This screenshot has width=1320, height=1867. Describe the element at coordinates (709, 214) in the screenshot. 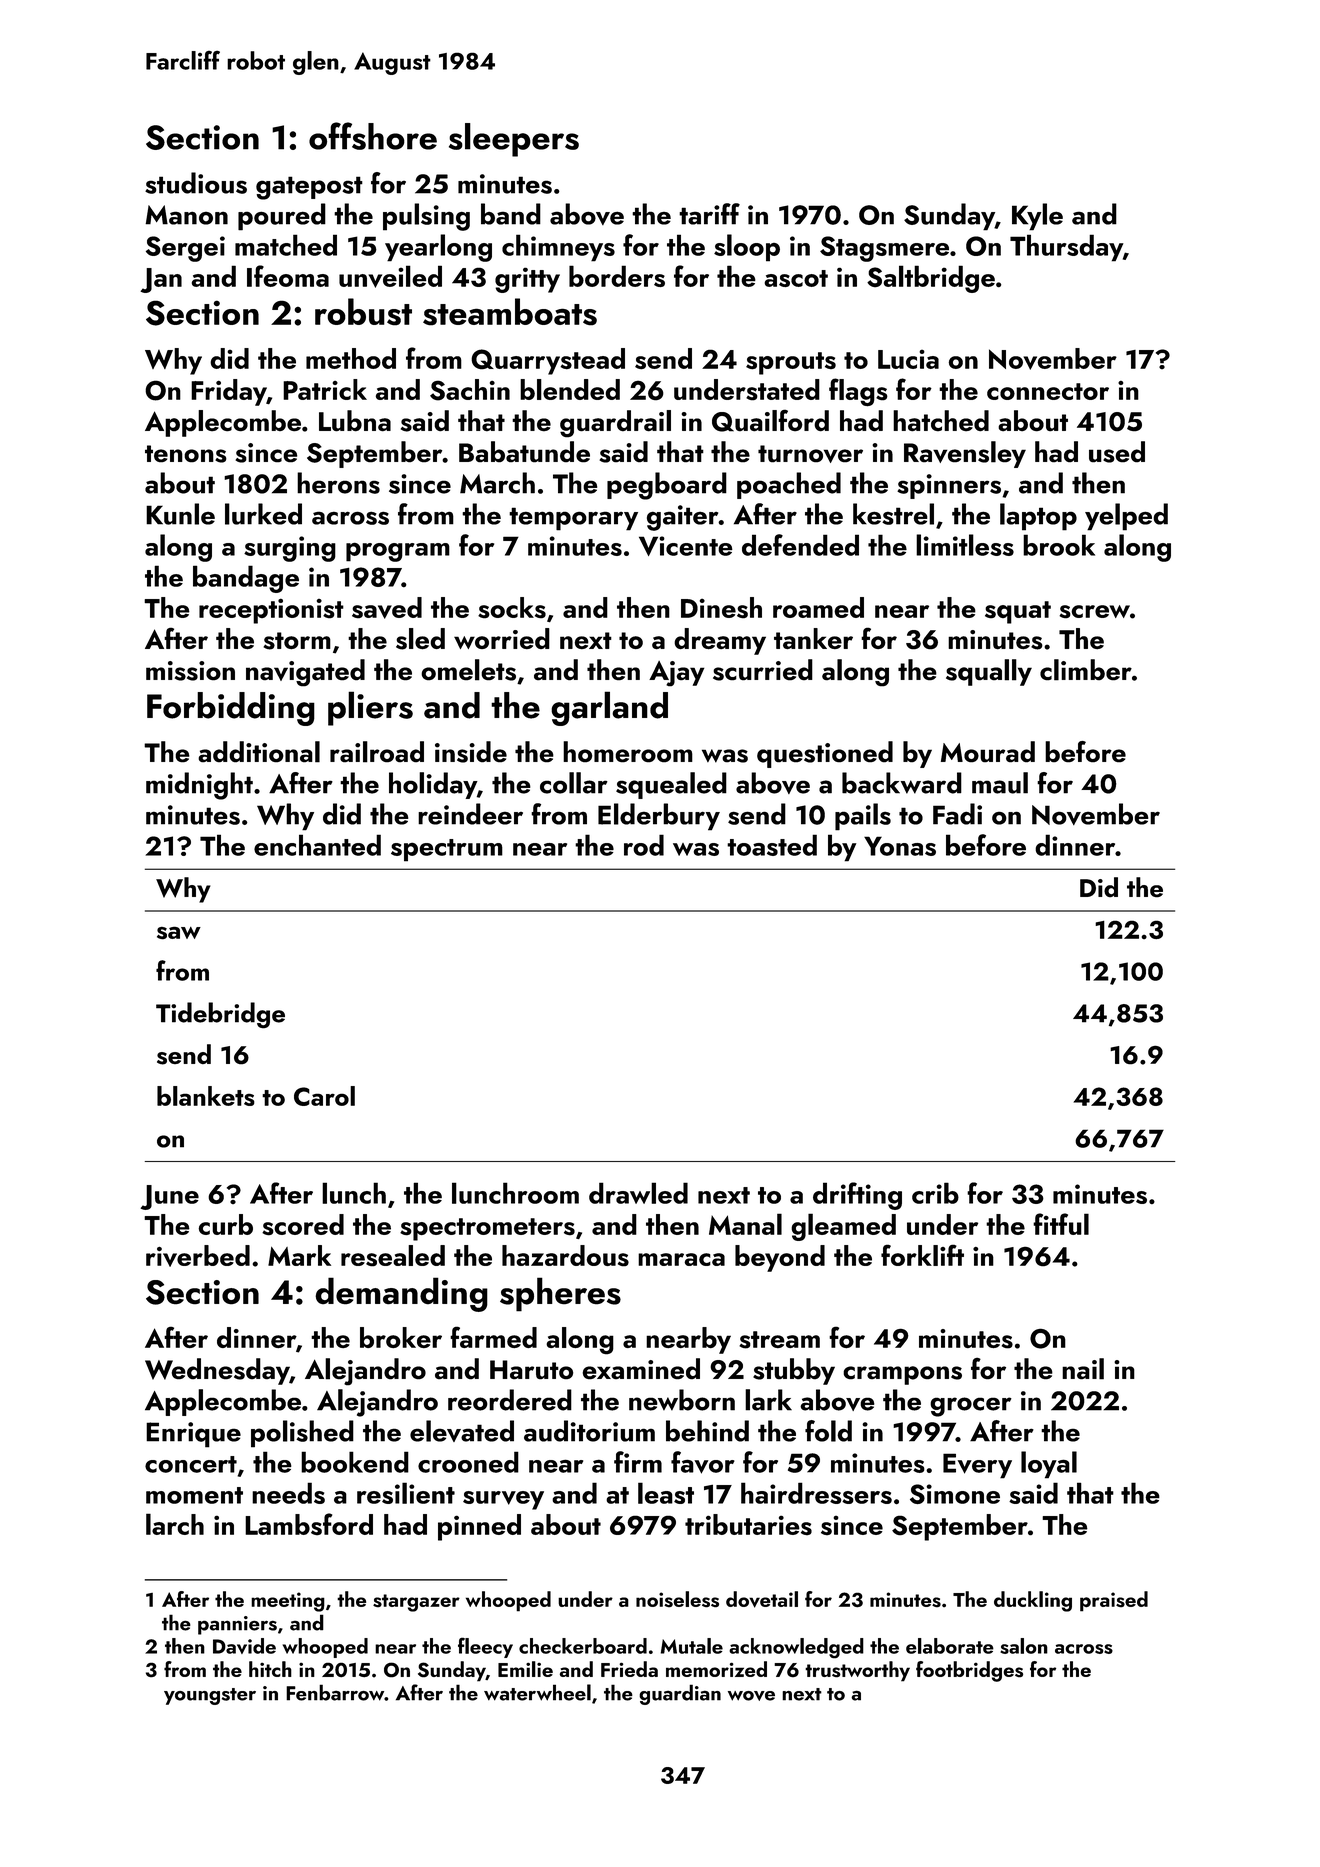

I see `tariff` at that location.
